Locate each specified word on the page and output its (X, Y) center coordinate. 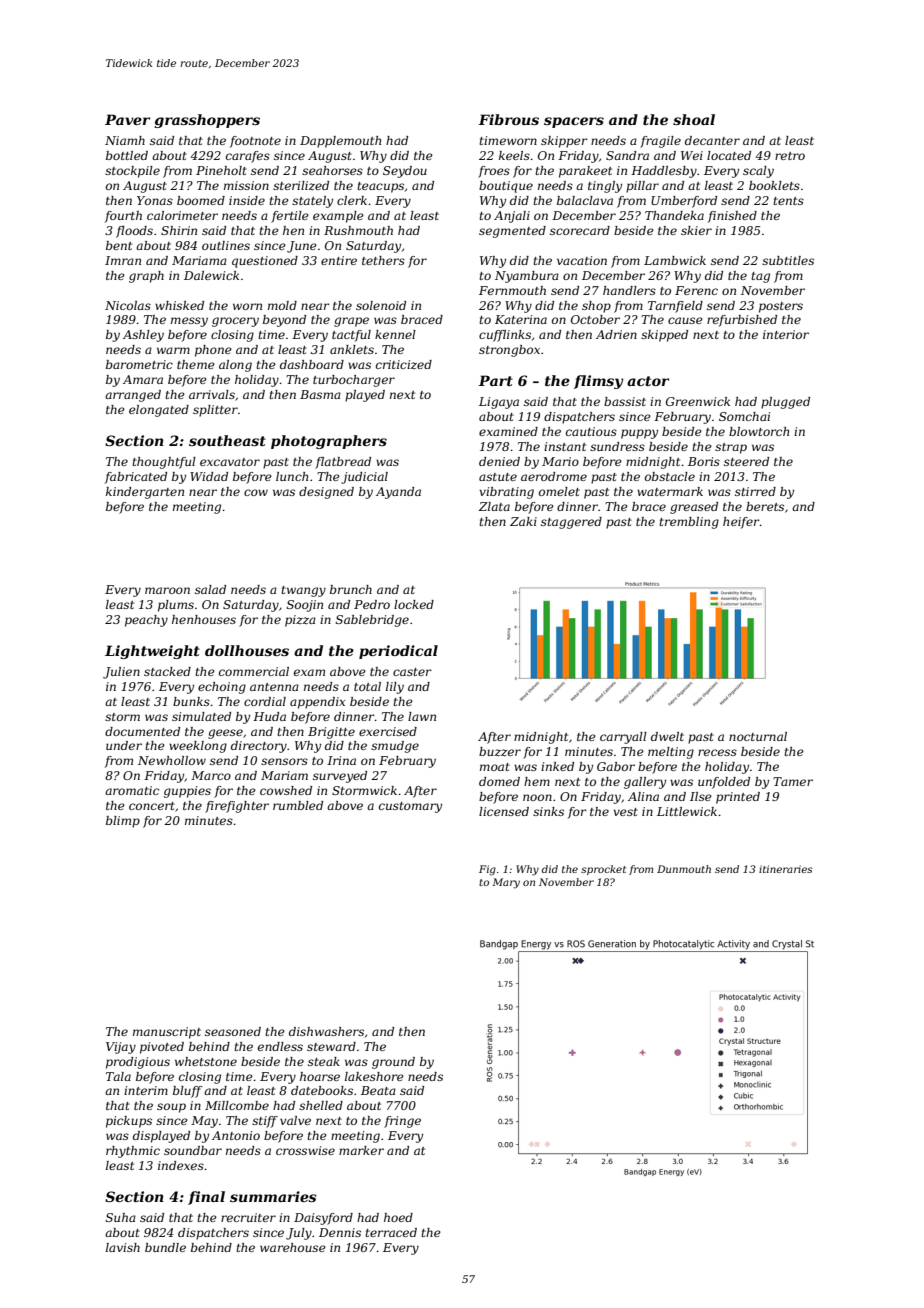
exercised (388, 731)
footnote (255, 142)
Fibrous (508, 119)
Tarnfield (675, 307)
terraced (391, 1232)
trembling (689, 523)
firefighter (237, 807)
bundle (165, 1247)
